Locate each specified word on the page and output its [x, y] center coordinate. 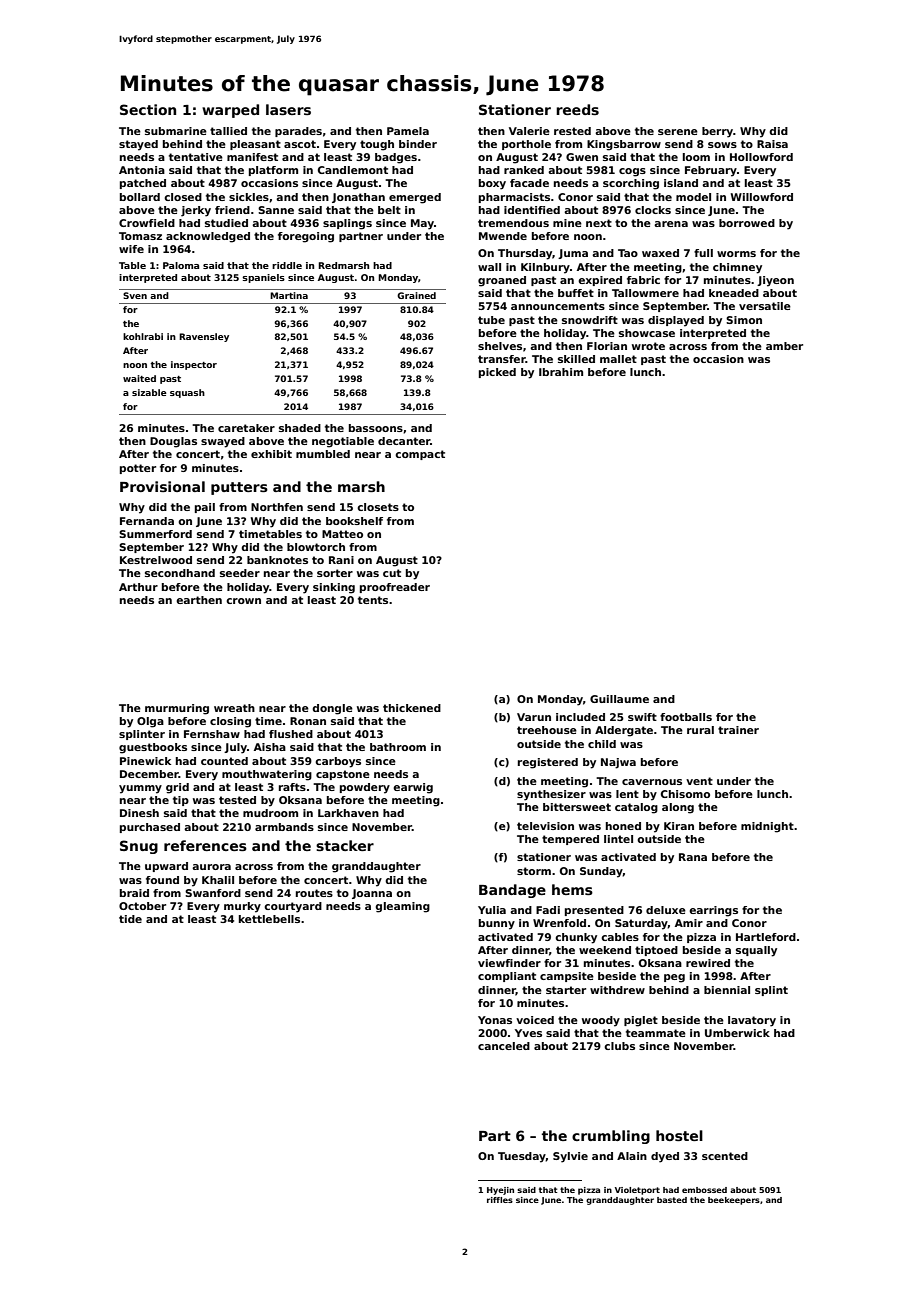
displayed [676, 321]
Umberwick [737, 1033]
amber [784, 346]
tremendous [513, 223]
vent [699, 781]
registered [548, 763]
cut [392, 573]
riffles [500, 1200]
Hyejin [500, 1191]
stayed [138, 145]
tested [237, 800]
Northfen [277, 507]
